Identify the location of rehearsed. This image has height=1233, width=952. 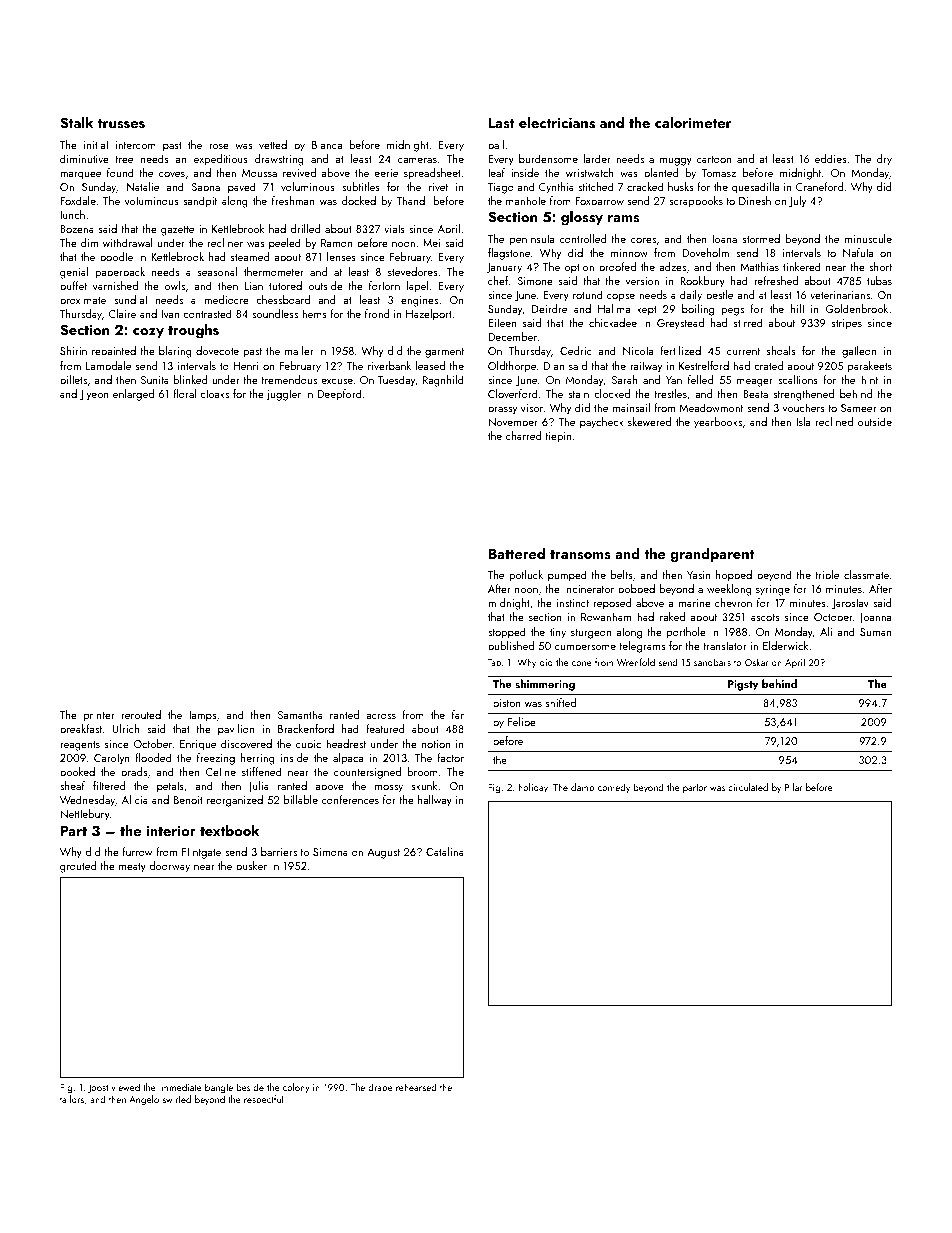
(416, 1087).
